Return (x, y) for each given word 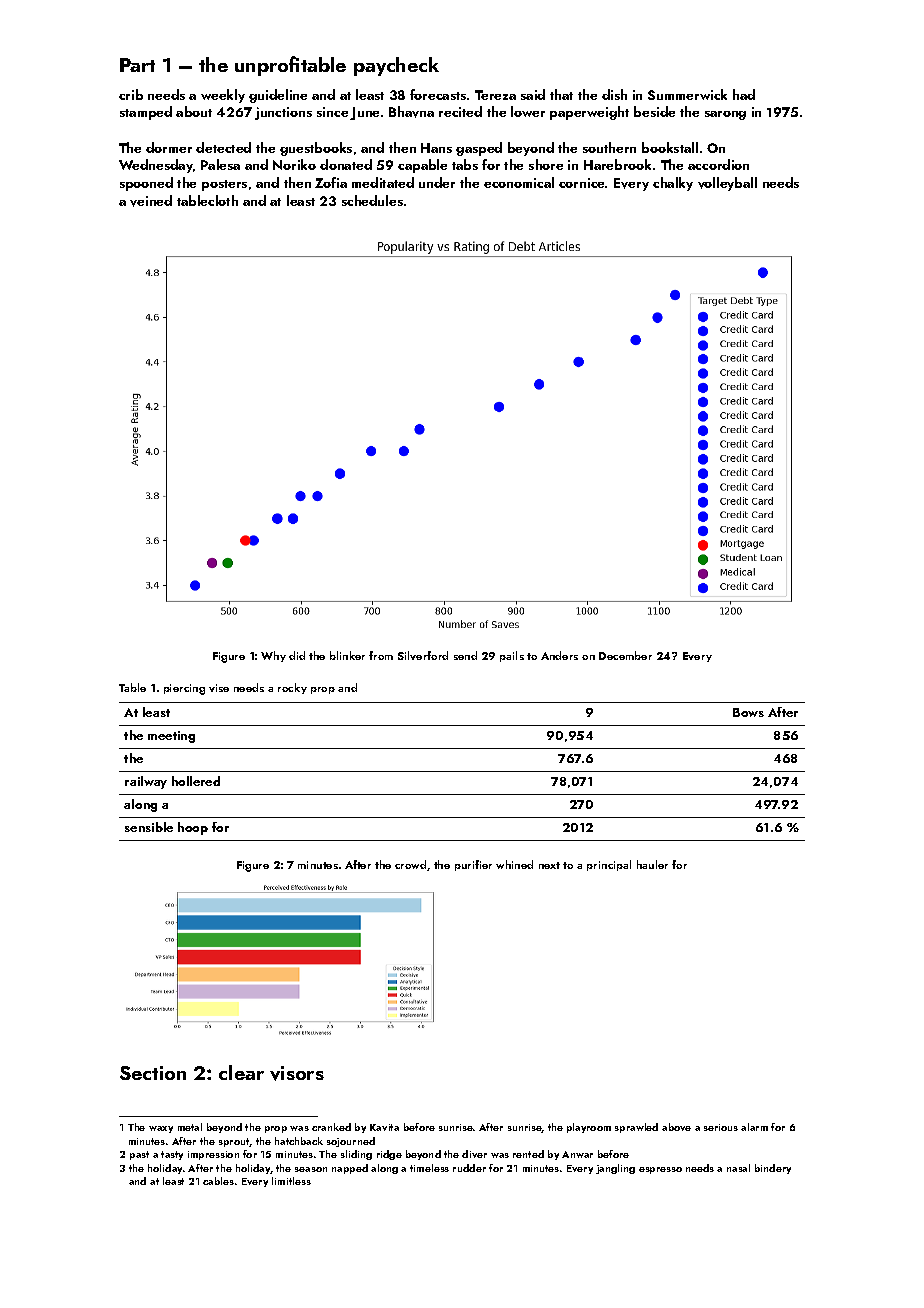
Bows (748, 712)
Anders (559, 655)
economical (519, 182)
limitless (291, 1181)
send (465, 655)
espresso (660, 1170)
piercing (184, 689)
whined (514, 864)
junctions (283, 113)
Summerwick (687, 94)
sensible (149, 827)
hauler (652, 864)
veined (151, 201)
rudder (469, 1168)
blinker (347, 655)
